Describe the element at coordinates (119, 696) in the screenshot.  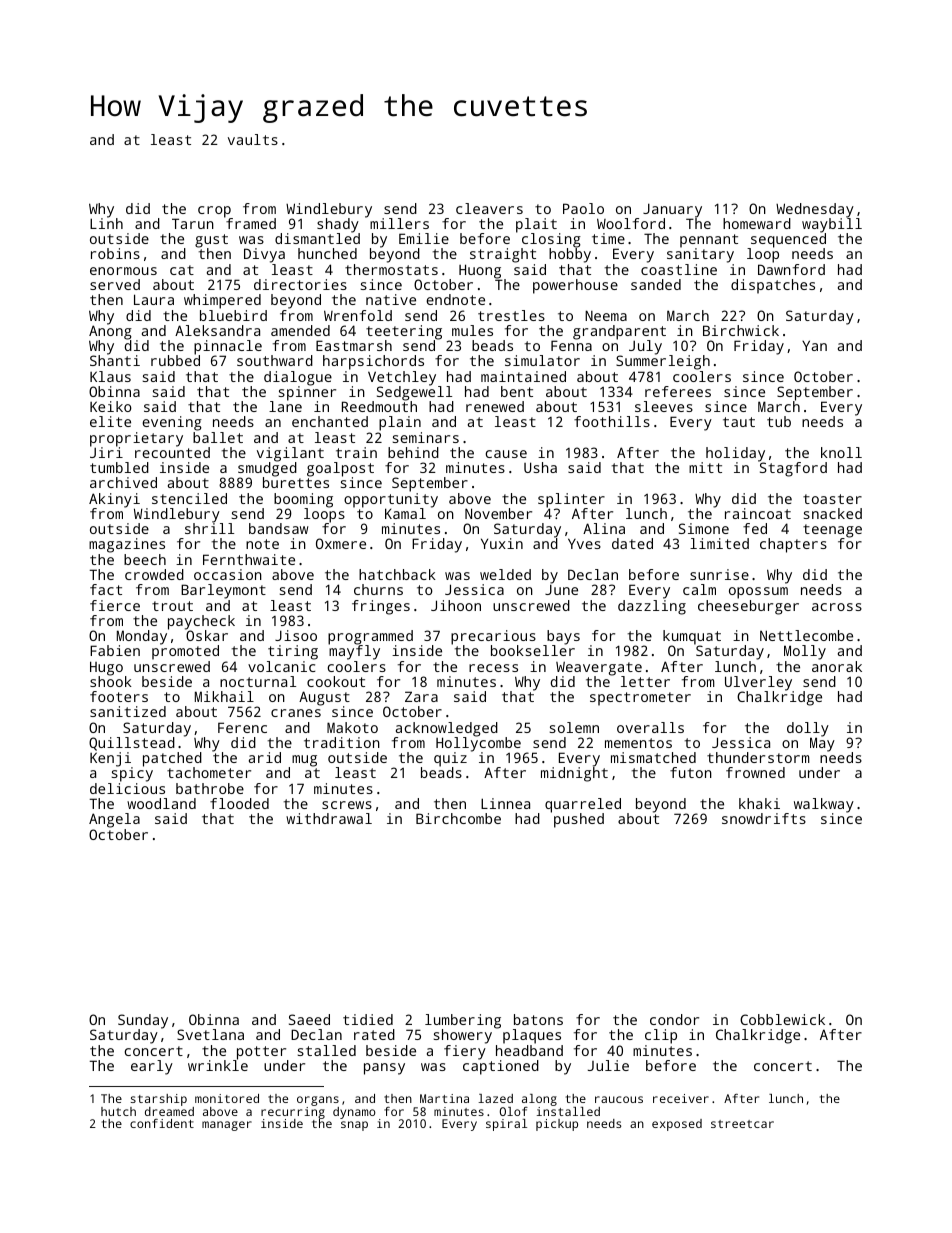
I see `footers` at that location.
